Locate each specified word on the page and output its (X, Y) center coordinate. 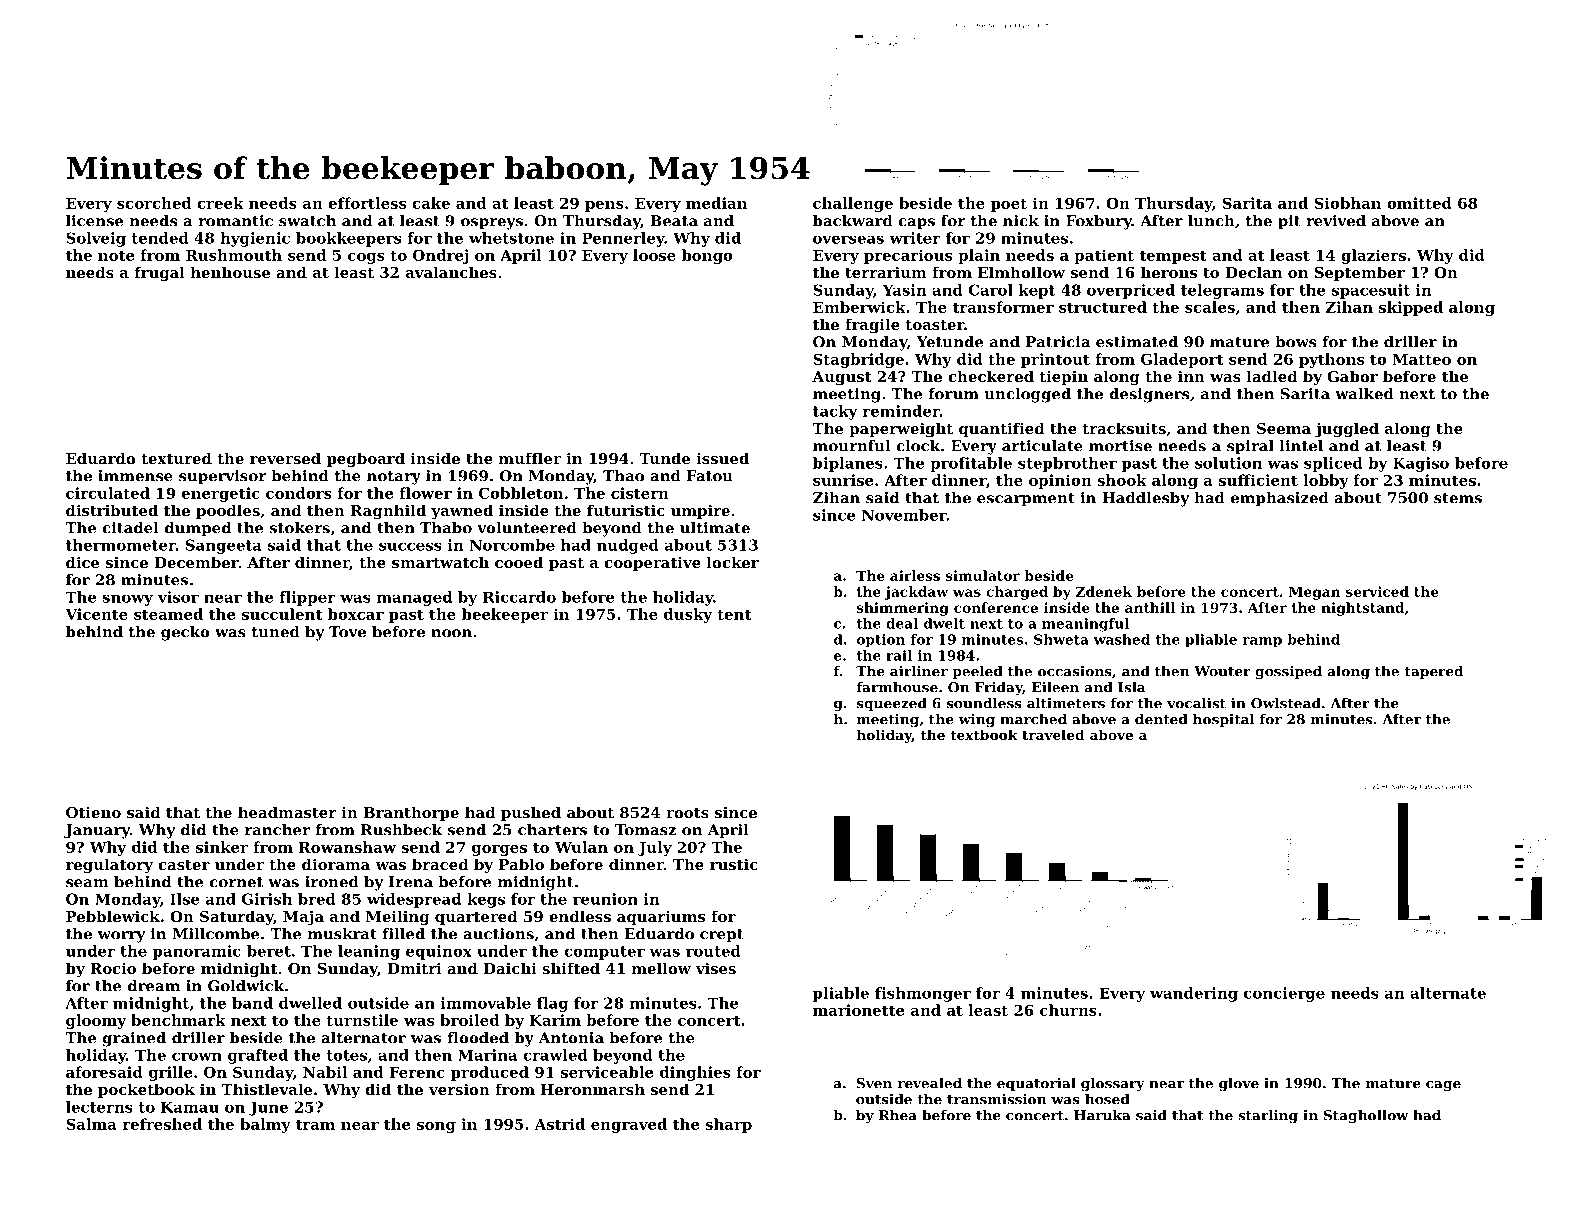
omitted (1419, 203)
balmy (265, 1125)
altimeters (1066, 703)
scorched (154, 203)
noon (451, 633)
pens (604, 206)
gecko (185, 633)
